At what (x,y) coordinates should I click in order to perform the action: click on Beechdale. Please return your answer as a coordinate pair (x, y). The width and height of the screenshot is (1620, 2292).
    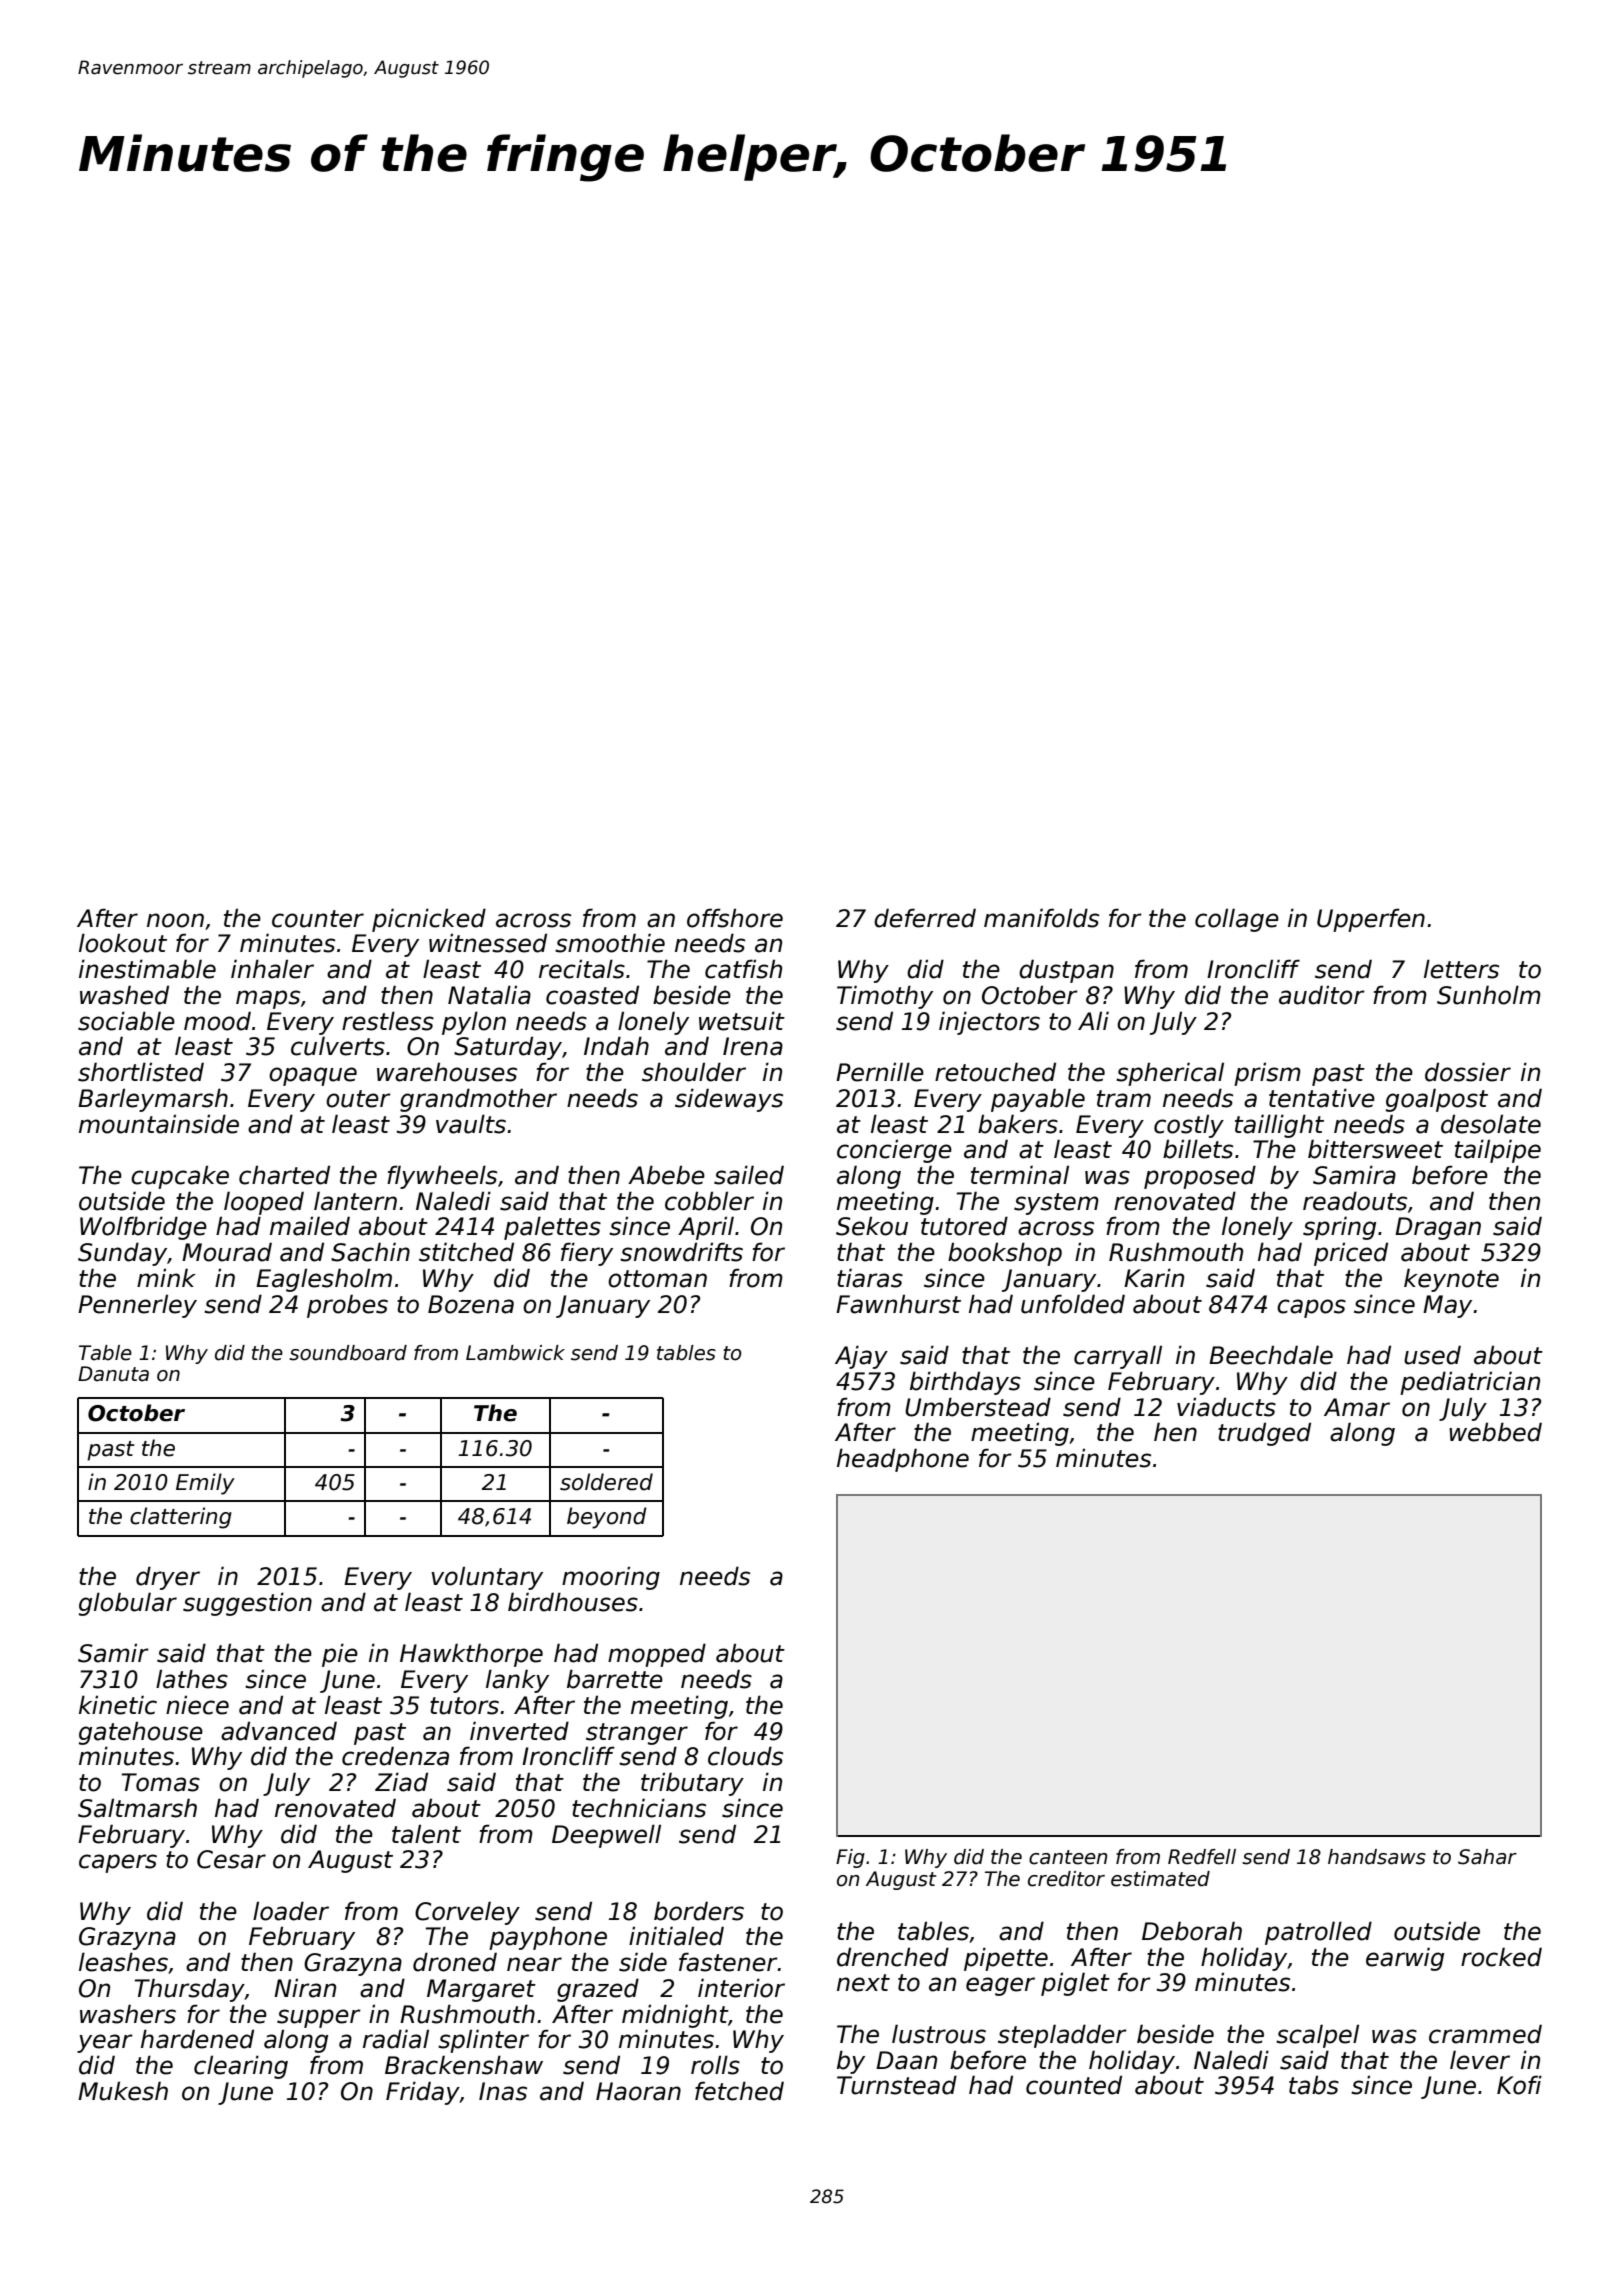
    Looking at the image, I should click on (1271, 1355).
